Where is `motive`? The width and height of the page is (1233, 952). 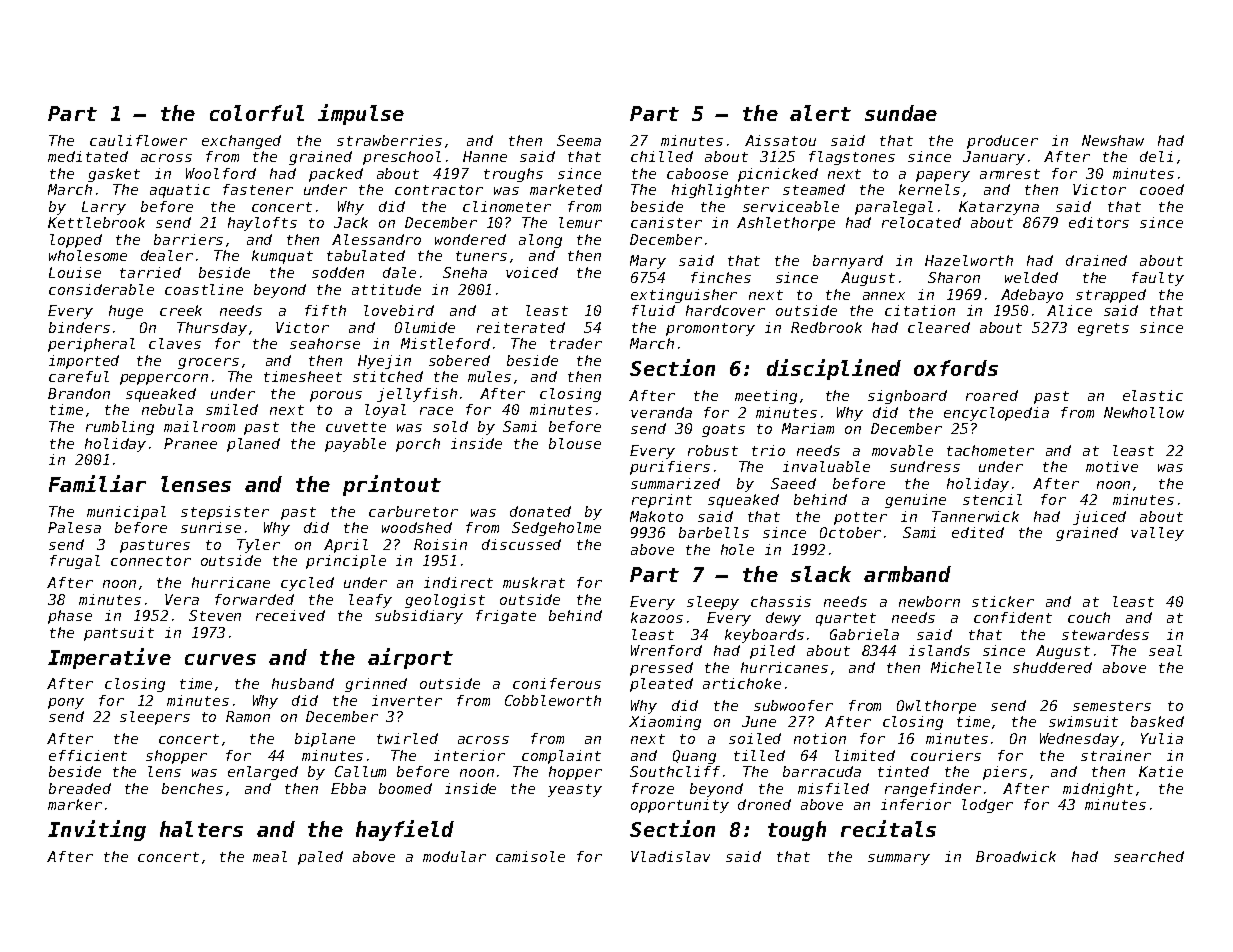 motive is located at coordinates (1112, 466).
